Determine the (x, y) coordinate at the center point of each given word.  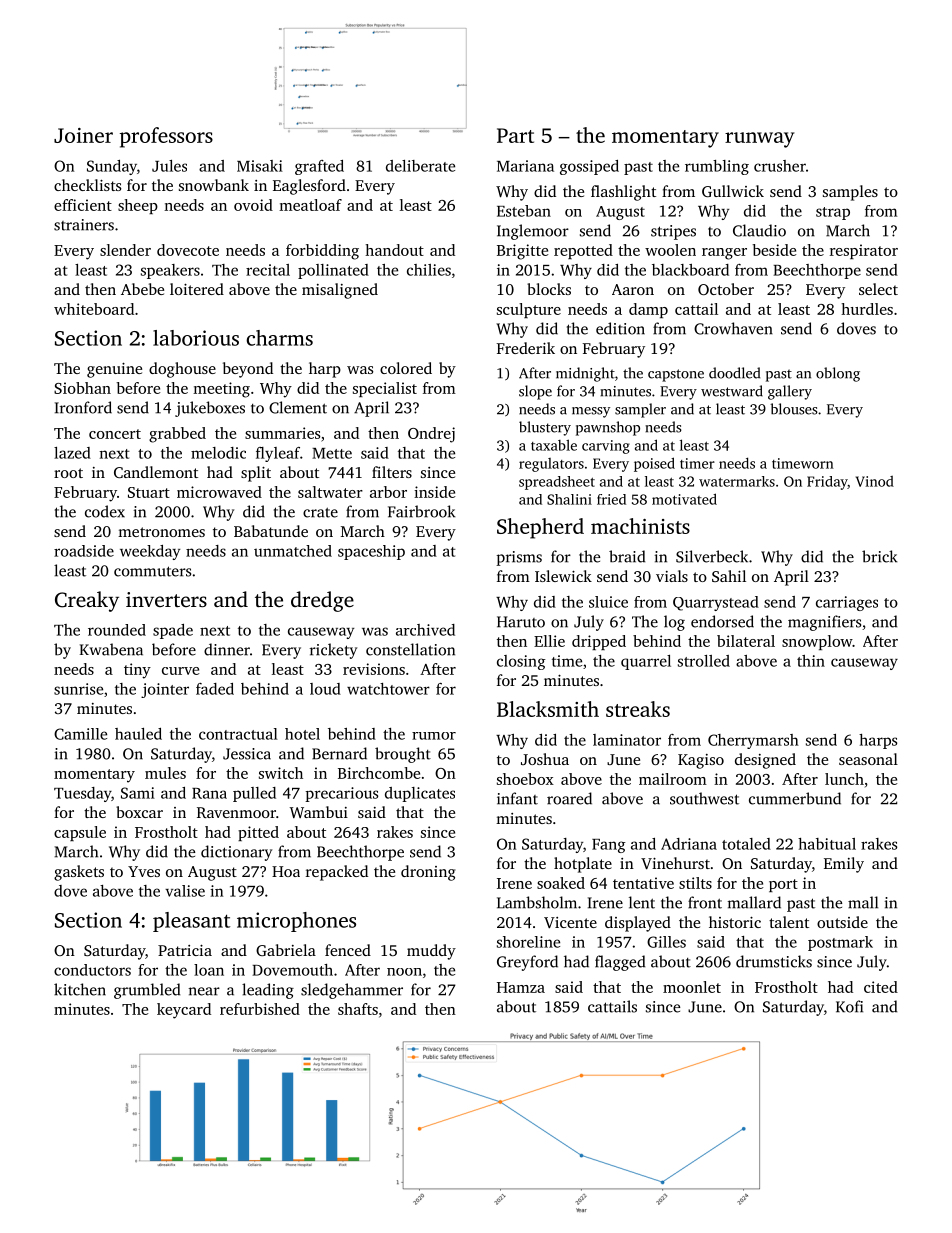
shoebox (525, 779)
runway (759, 140)
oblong (838, 374)
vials (672, 576)
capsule (80, 833)
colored (406, 368)
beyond (248, 370)
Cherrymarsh (753, 741)
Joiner (83, 135)
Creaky (87, 601)
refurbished (260, 1009)
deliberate (420, 166)
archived (425, 630)
